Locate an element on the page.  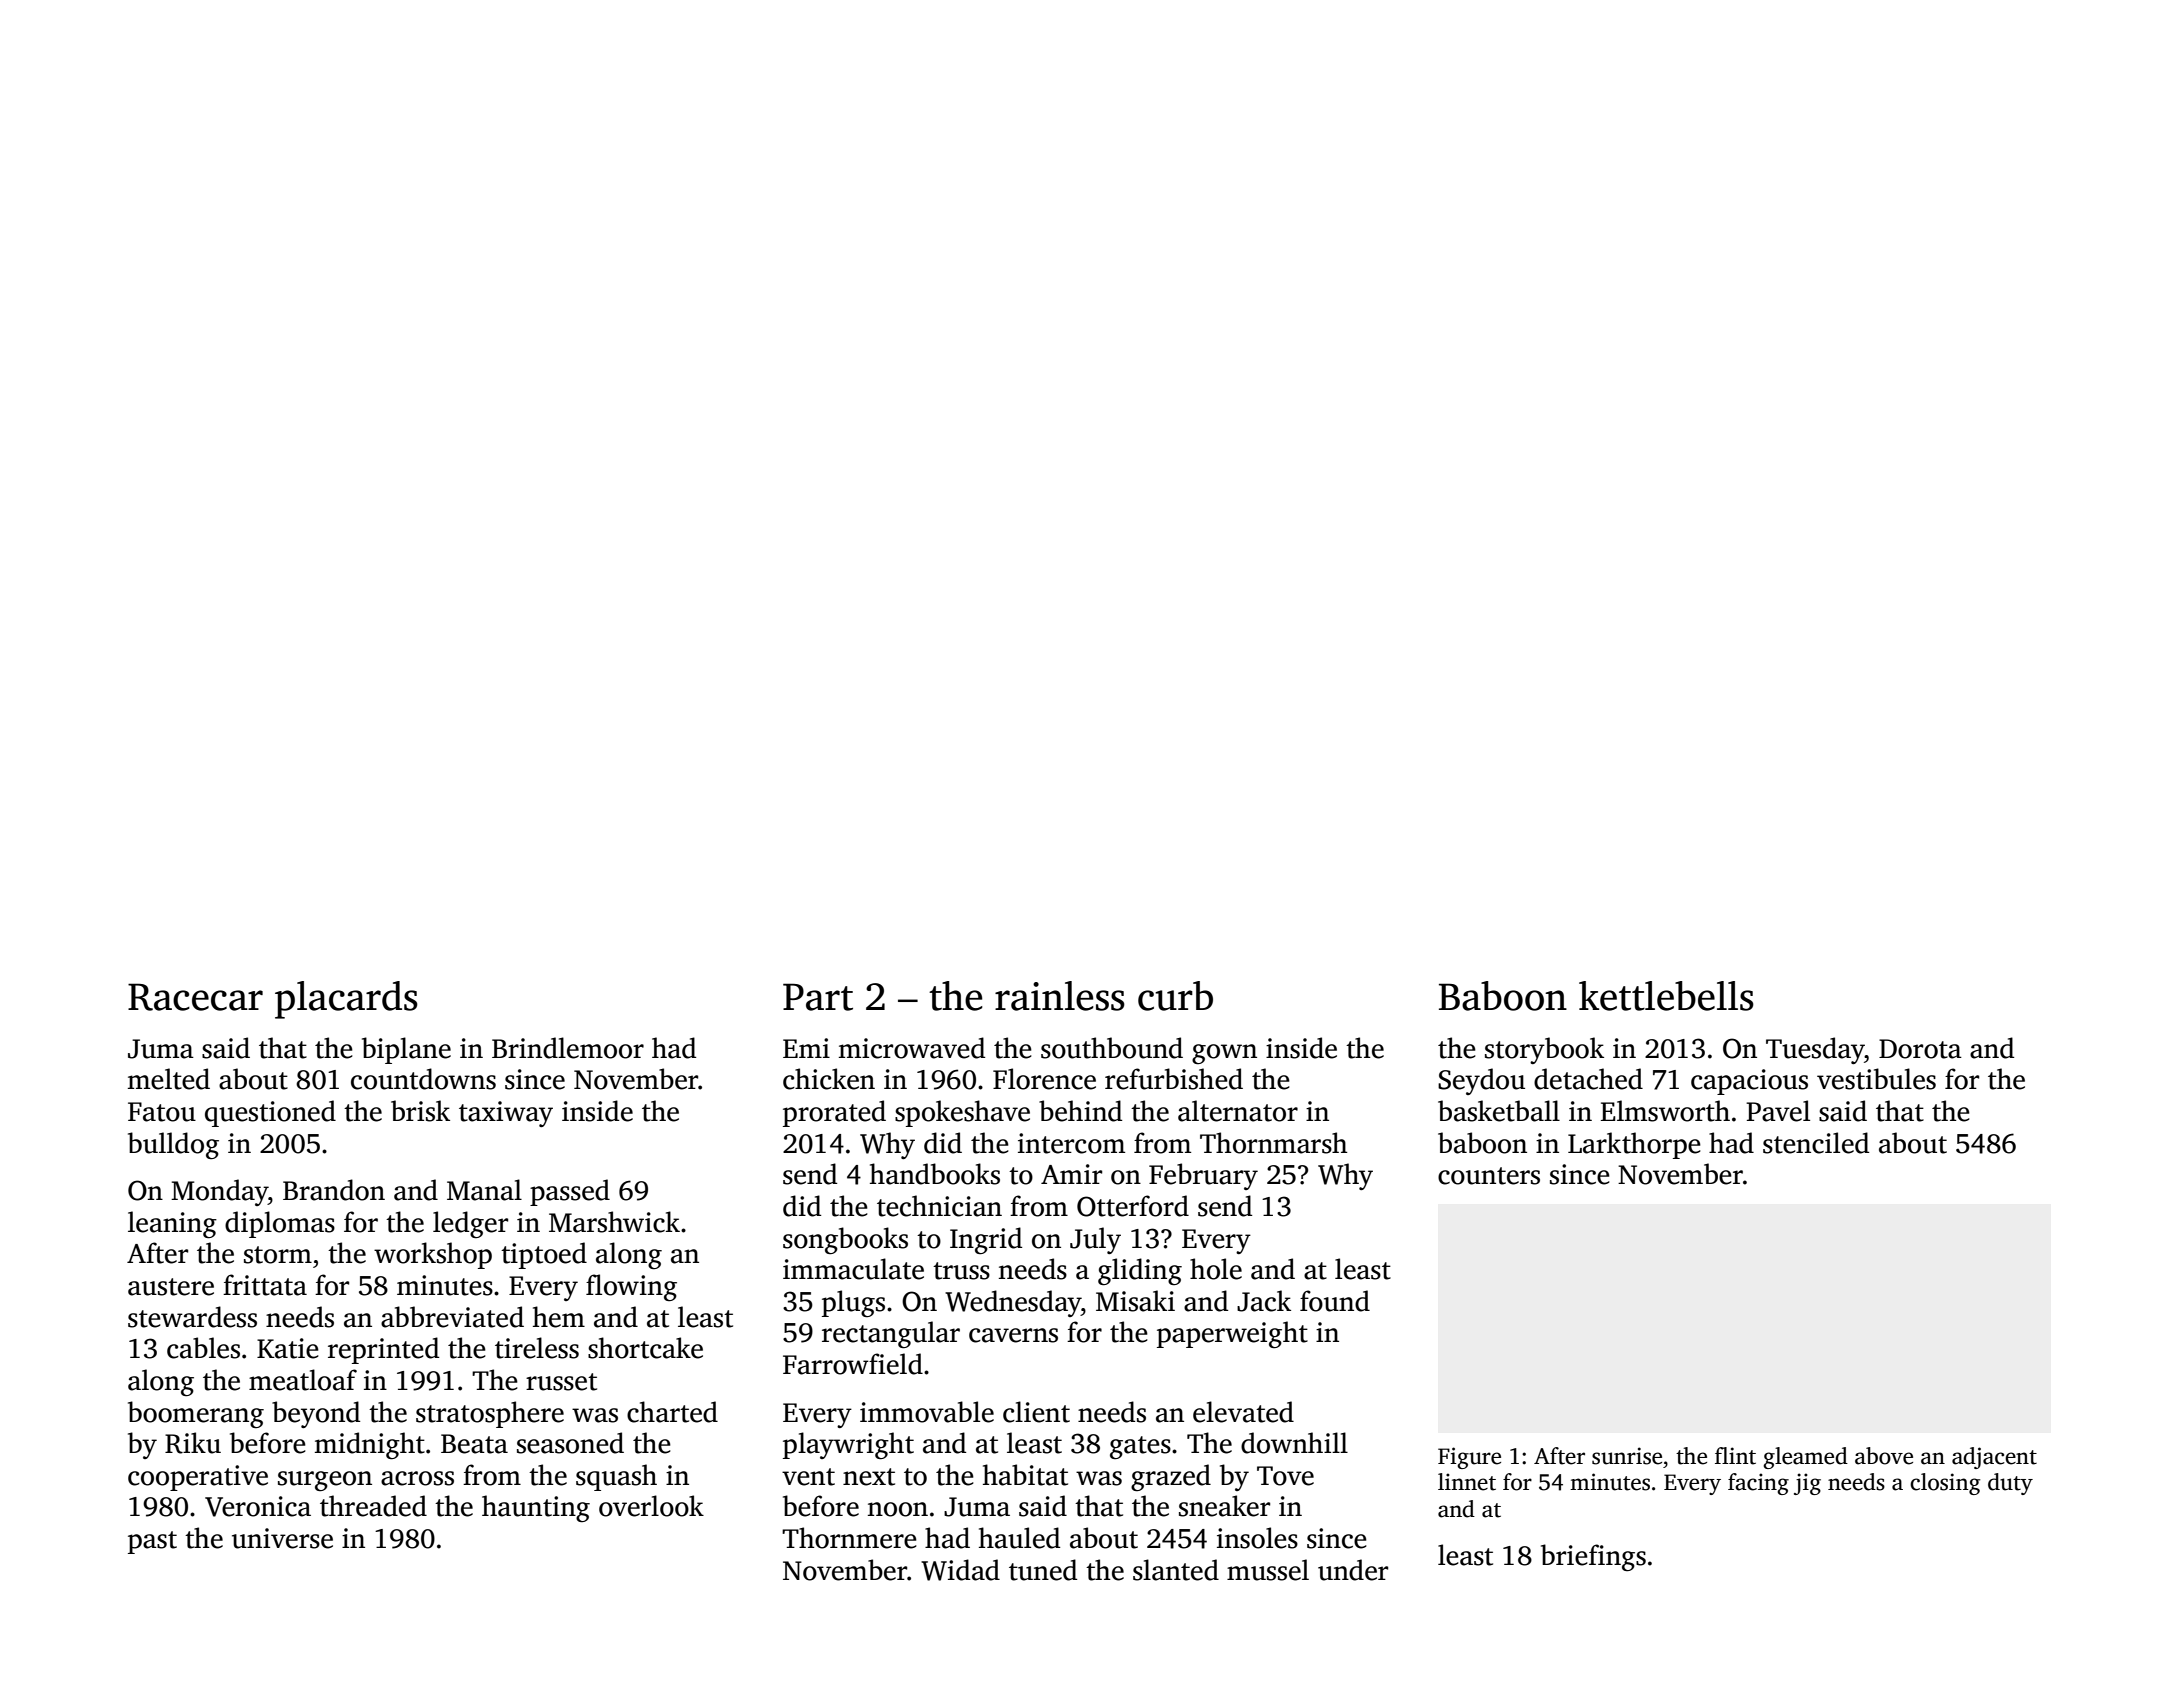
immaculate is located at coordinates (853, 1269).
